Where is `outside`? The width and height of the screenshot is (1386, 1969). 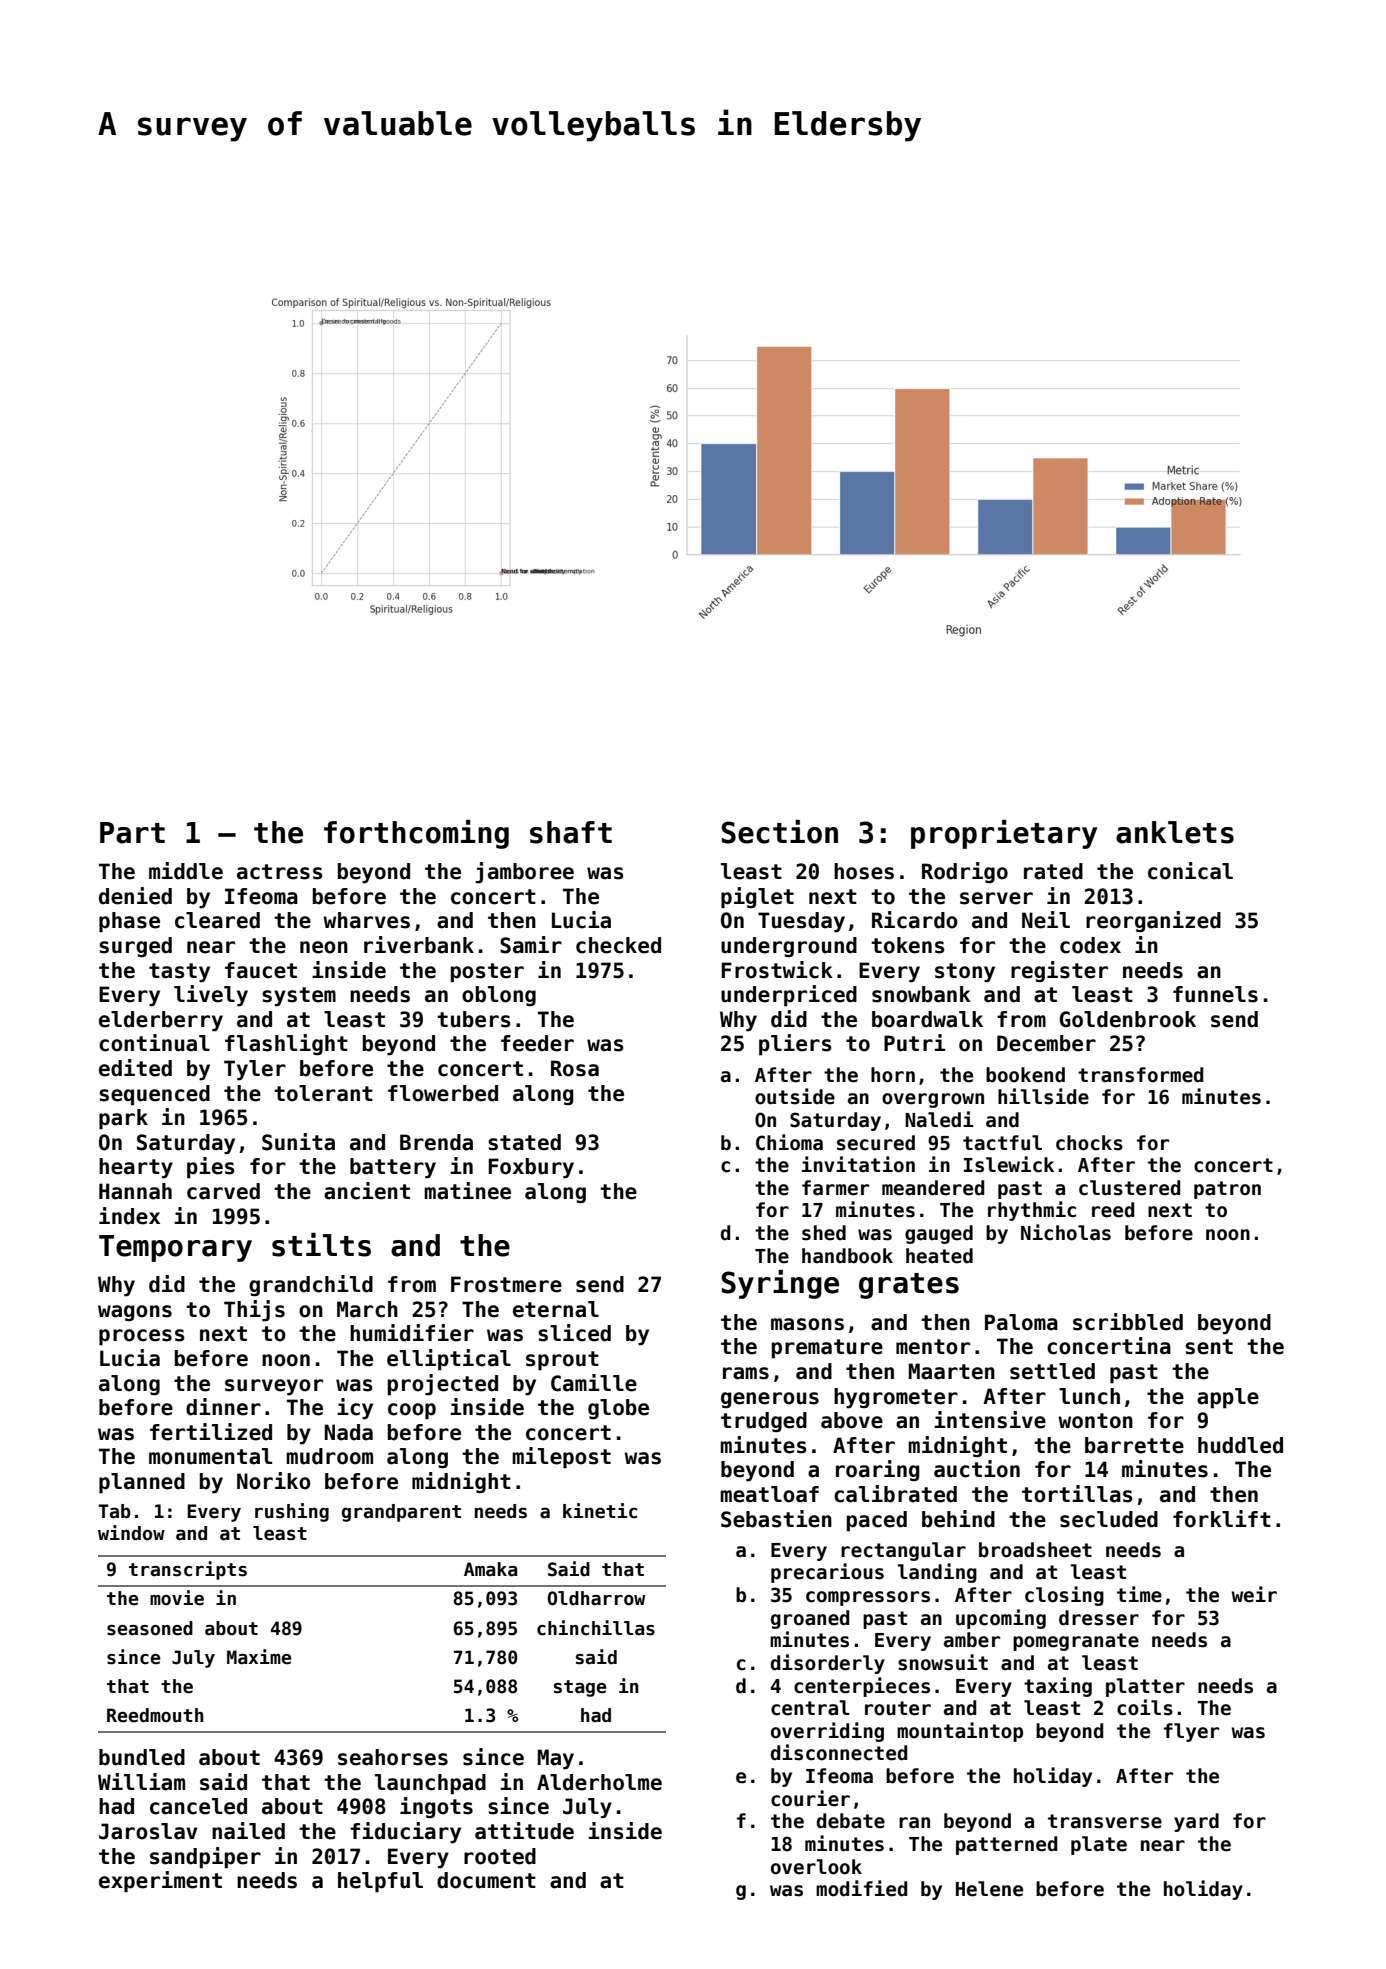
outside is located at coordinates (795, 1096).
